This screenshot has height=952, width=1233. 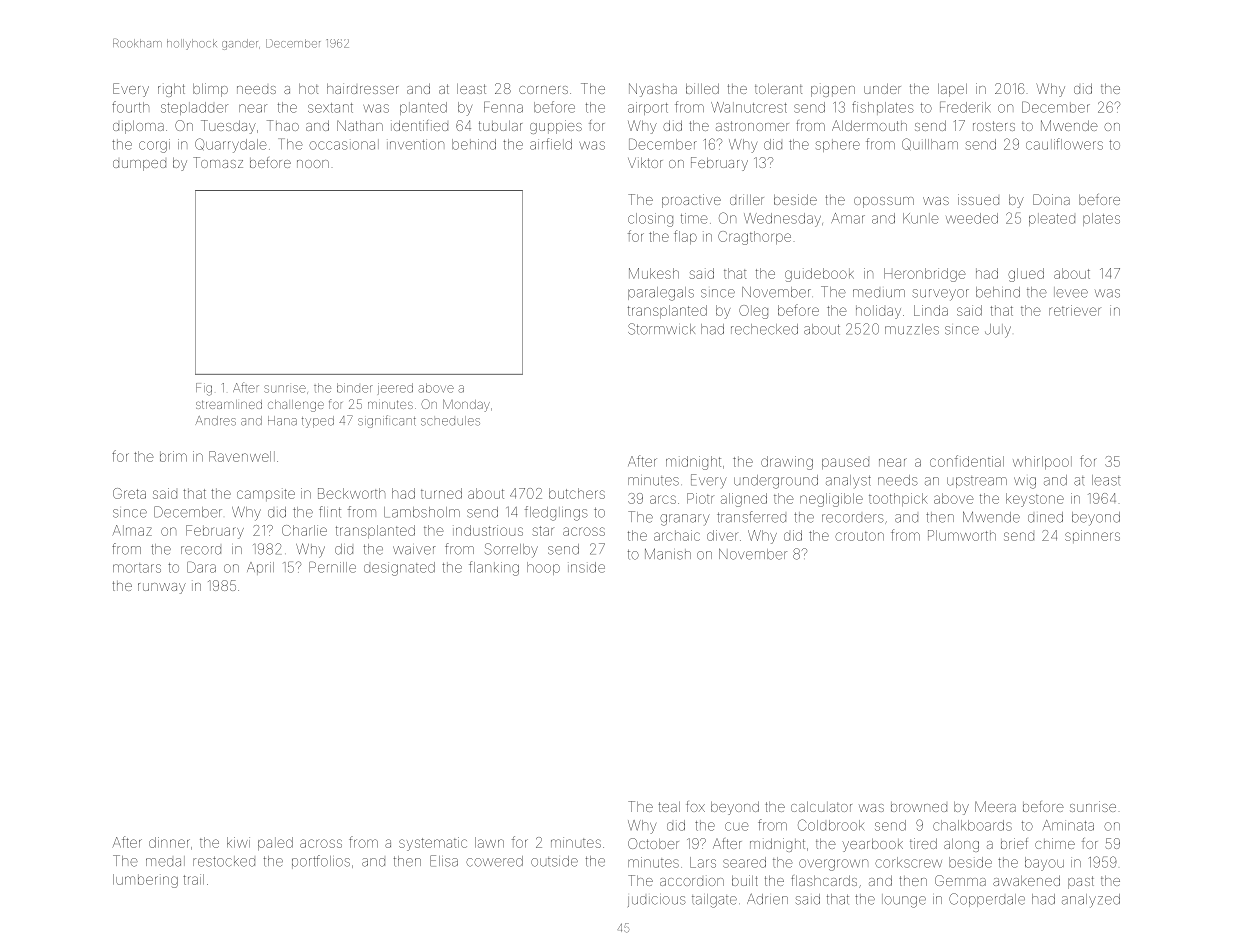 I want to click on Fig, so click(x=204, y=389).
